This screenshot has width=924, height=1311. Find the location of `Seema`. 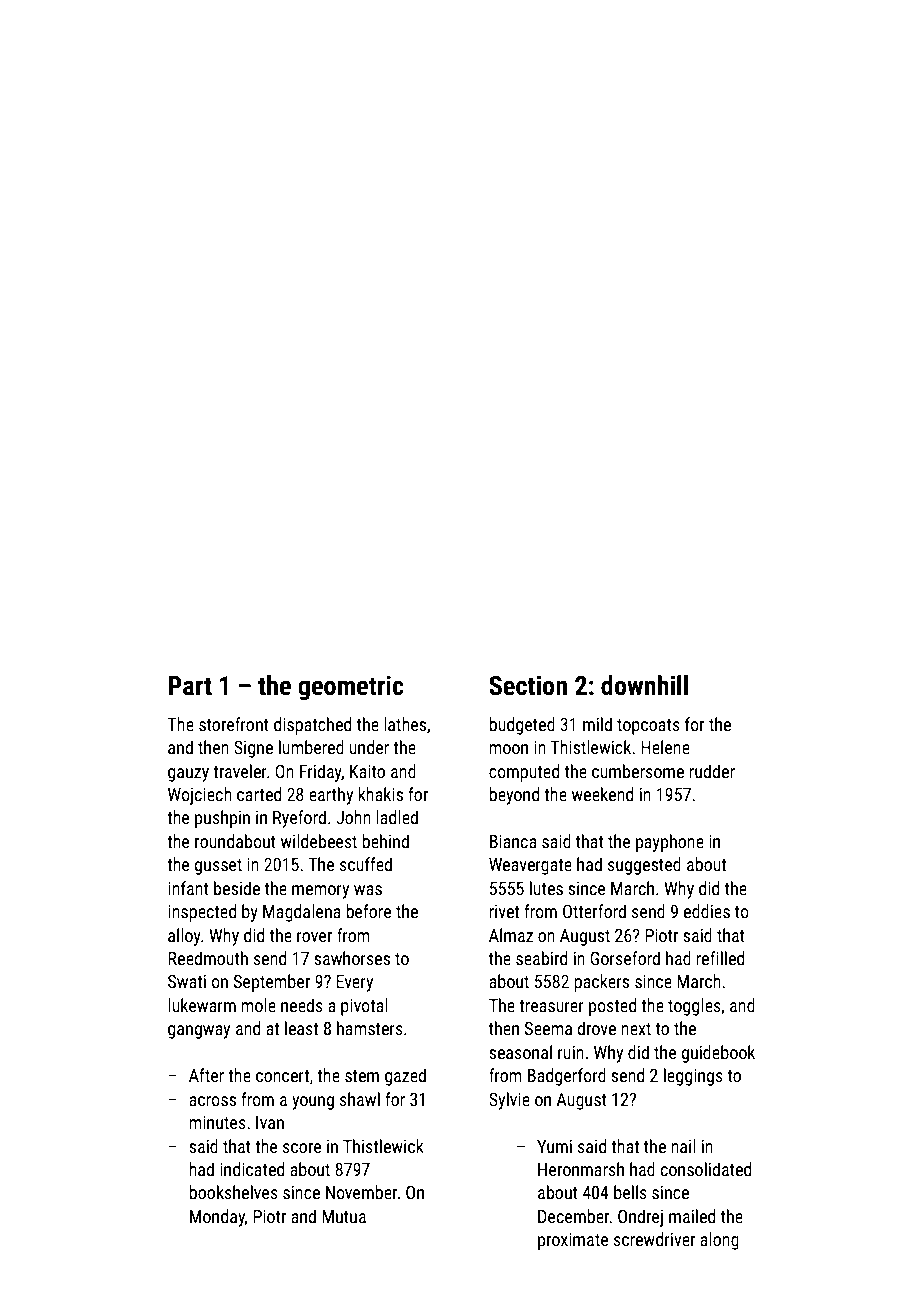

Seema is located at coordinates (548, 1028).
